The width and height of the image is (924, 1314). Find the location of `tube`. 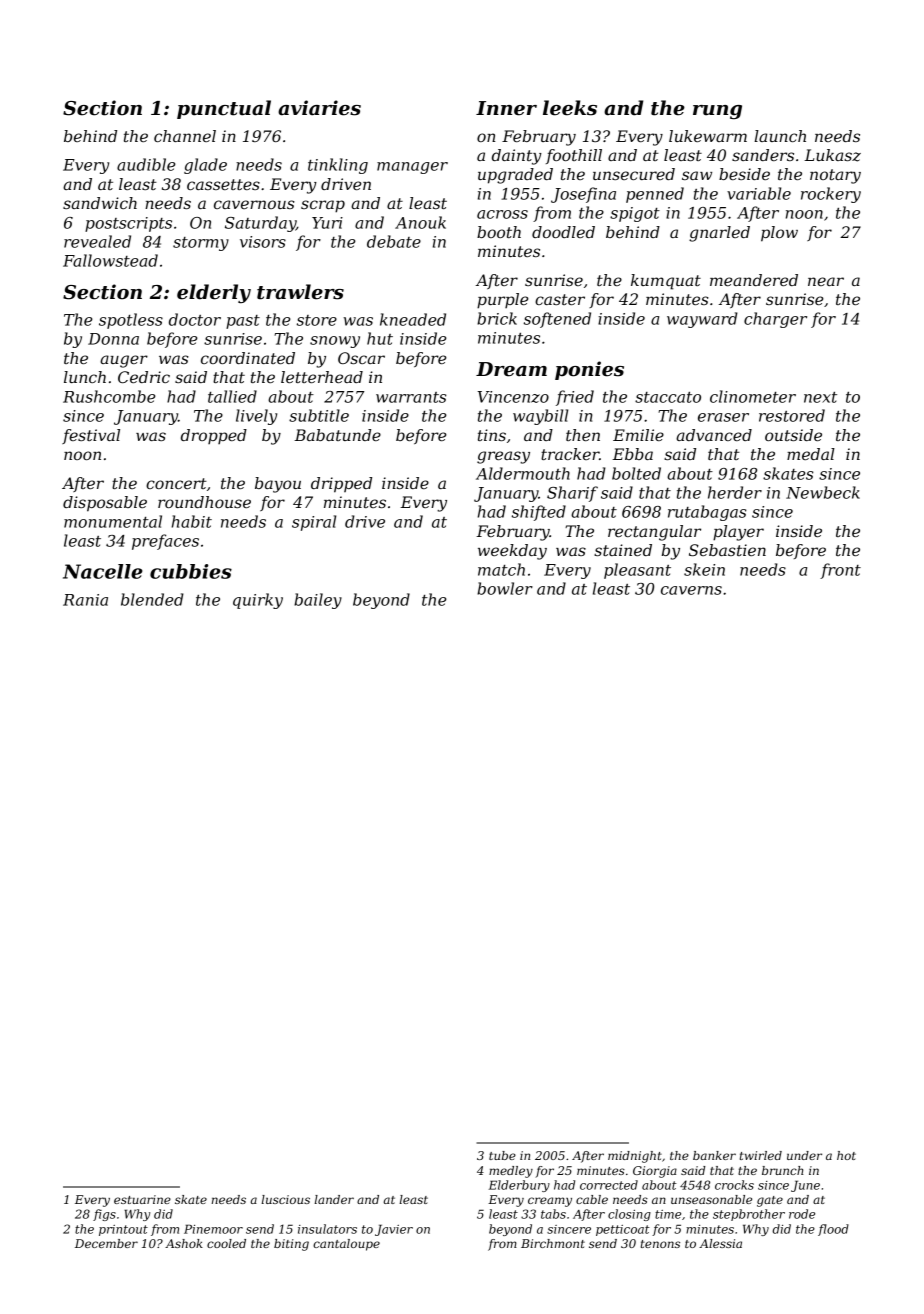

tube is located at coordinates (502, 1155).
